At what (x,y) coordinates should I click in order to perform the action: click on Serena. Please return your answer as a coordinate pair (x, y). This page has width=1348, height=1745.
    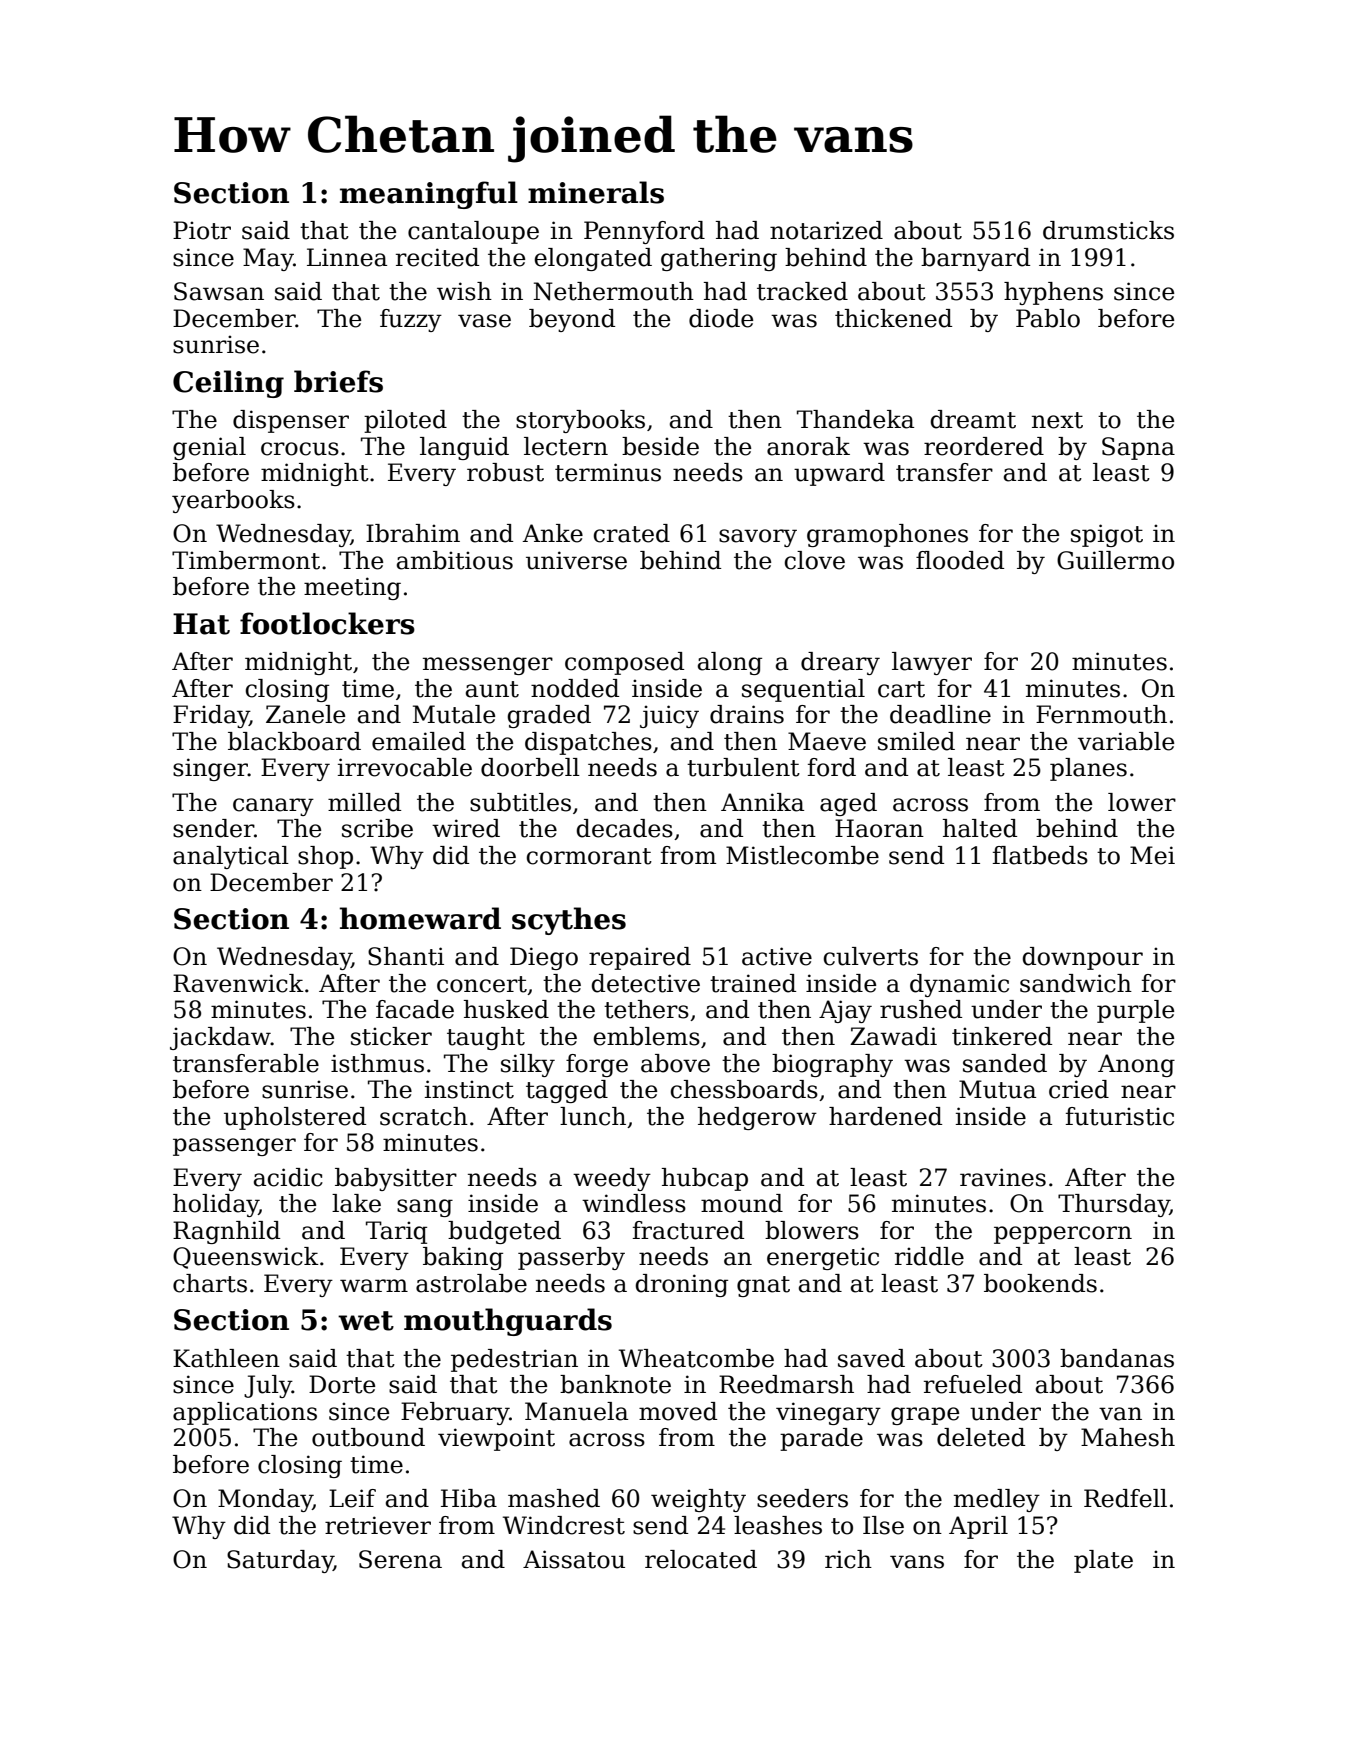
    Looking at the image, I should click on (400, 1559).
